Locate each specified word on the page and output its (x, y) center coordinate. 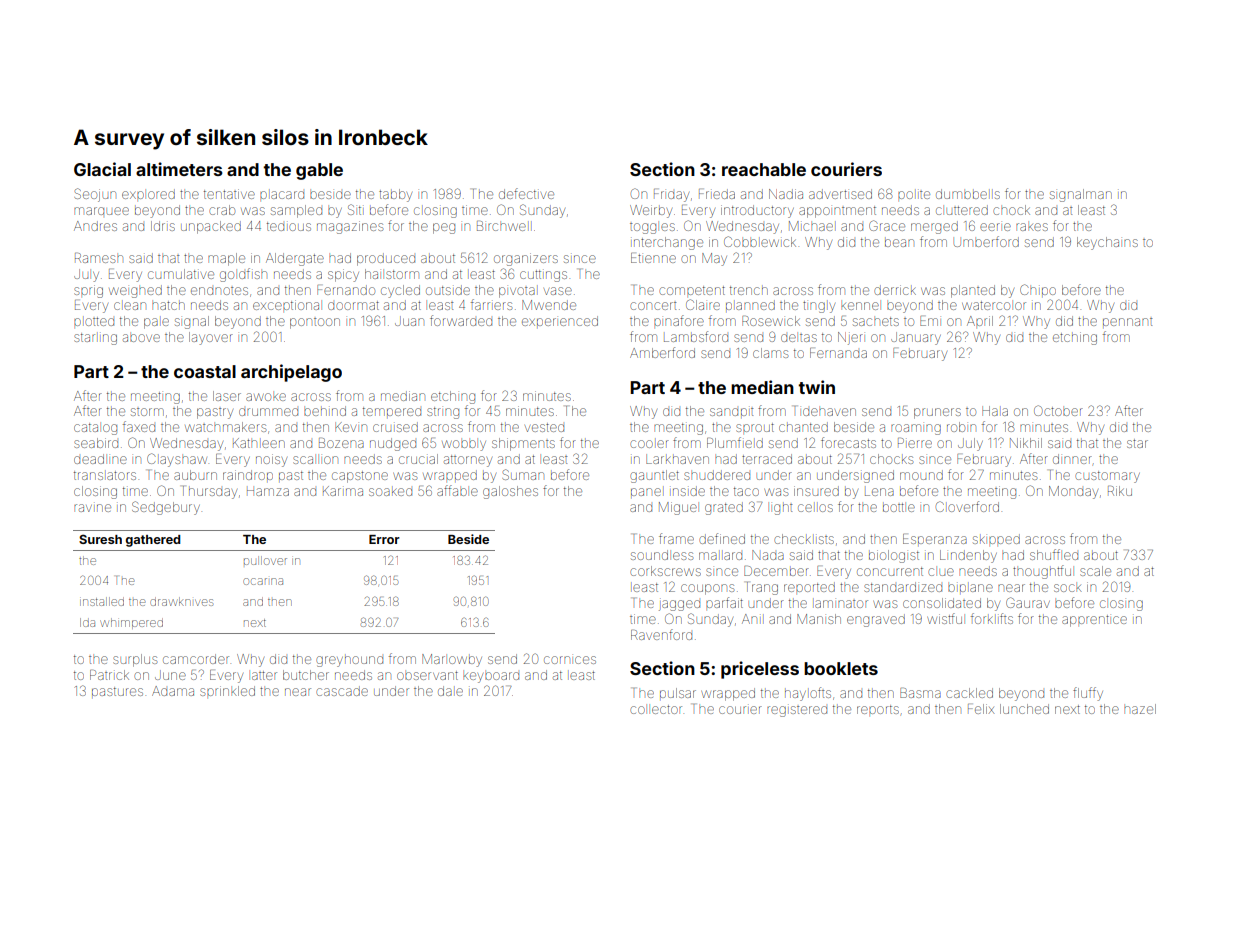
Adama (173, 691)
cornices (570, 660)
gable (319, 171)
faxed (139, 426)
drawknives (181, 601)
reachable (764, 169)
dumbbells (968, 194)
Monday (1073, 492)
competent (692, 290)
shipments (523, 444)
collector (656, 709)
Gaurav (1028, 602)
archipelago (291, 373)
